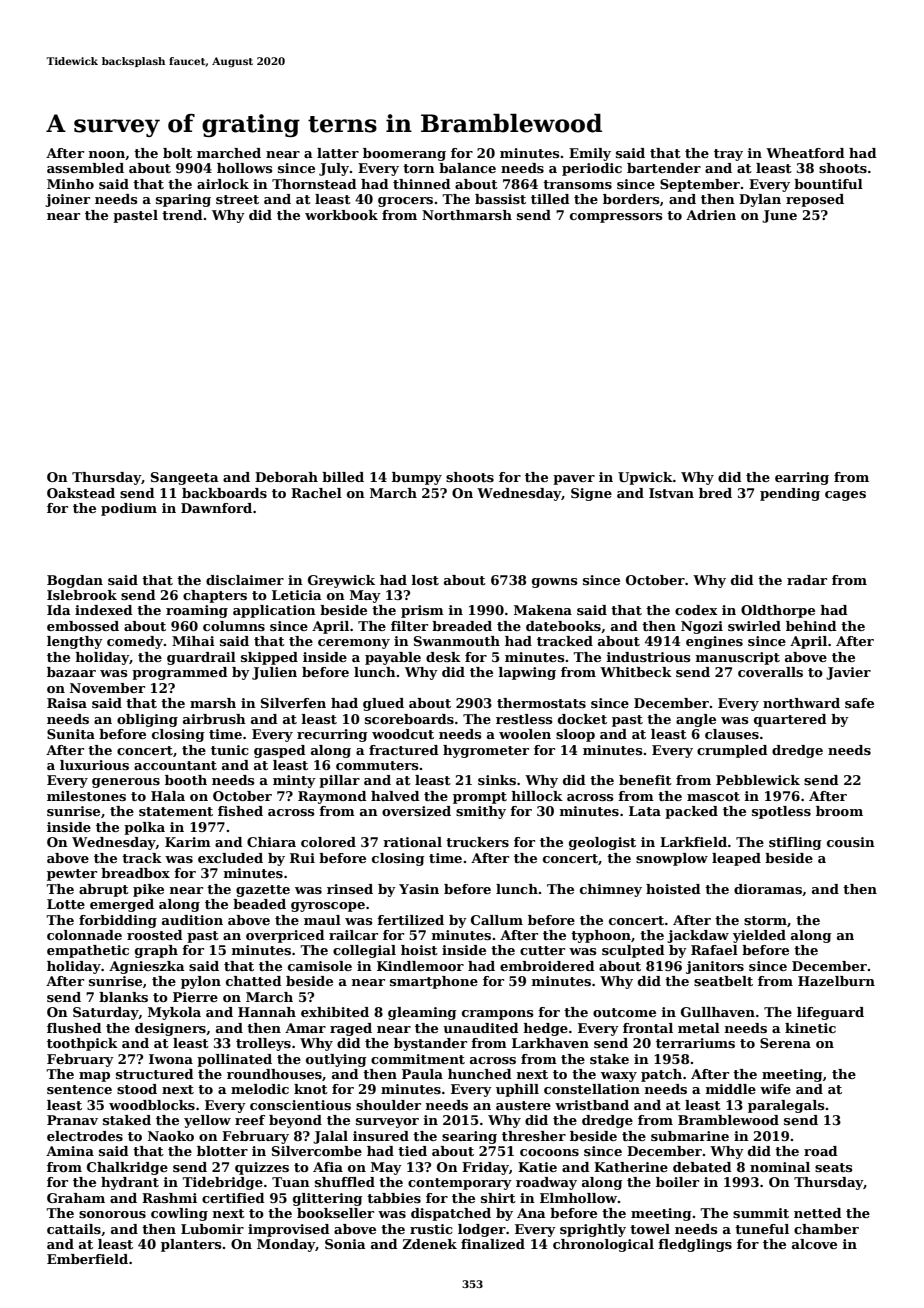 The height and width of the screenshot is (1308, 924). What do you see at coordinates (177, 153) in the screenshot?
I see `bolt` at bounding box center [177, 153].
